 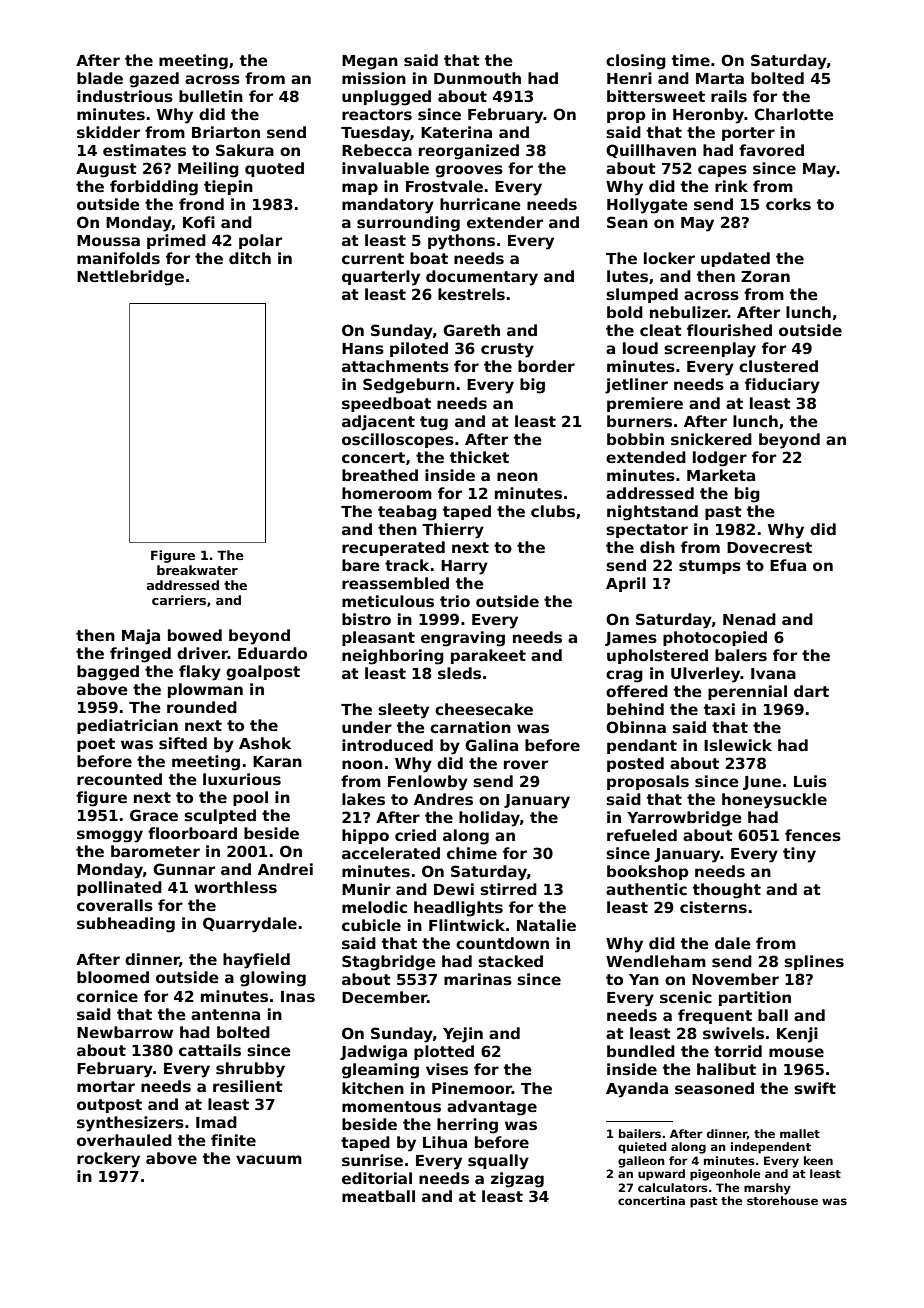 I want to click on finite, so click(x=233, y=1140).
